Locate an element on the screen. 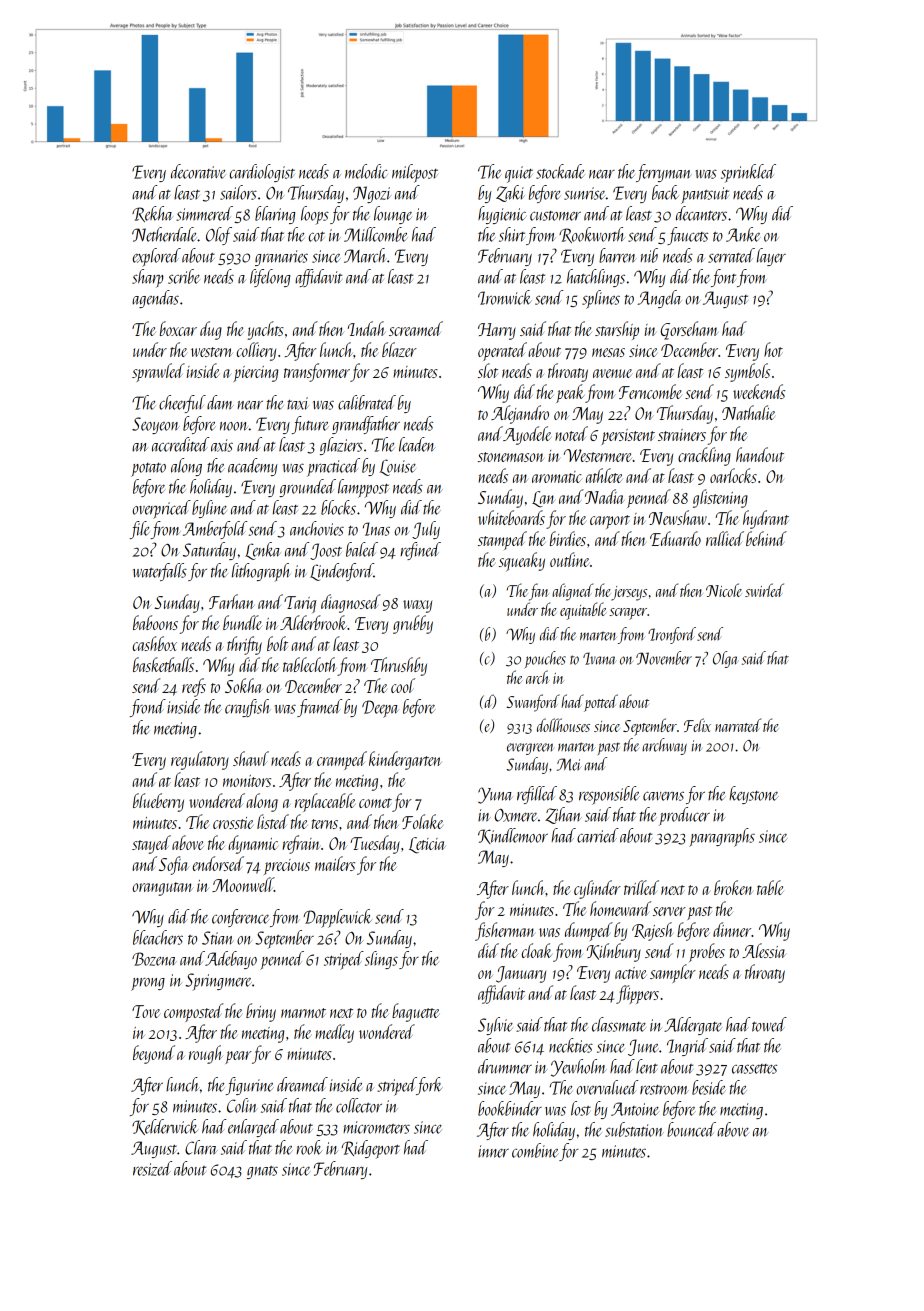 The height and width of the screenshot is (1311, 924). jerseys is located at coordinates (629, 593).
